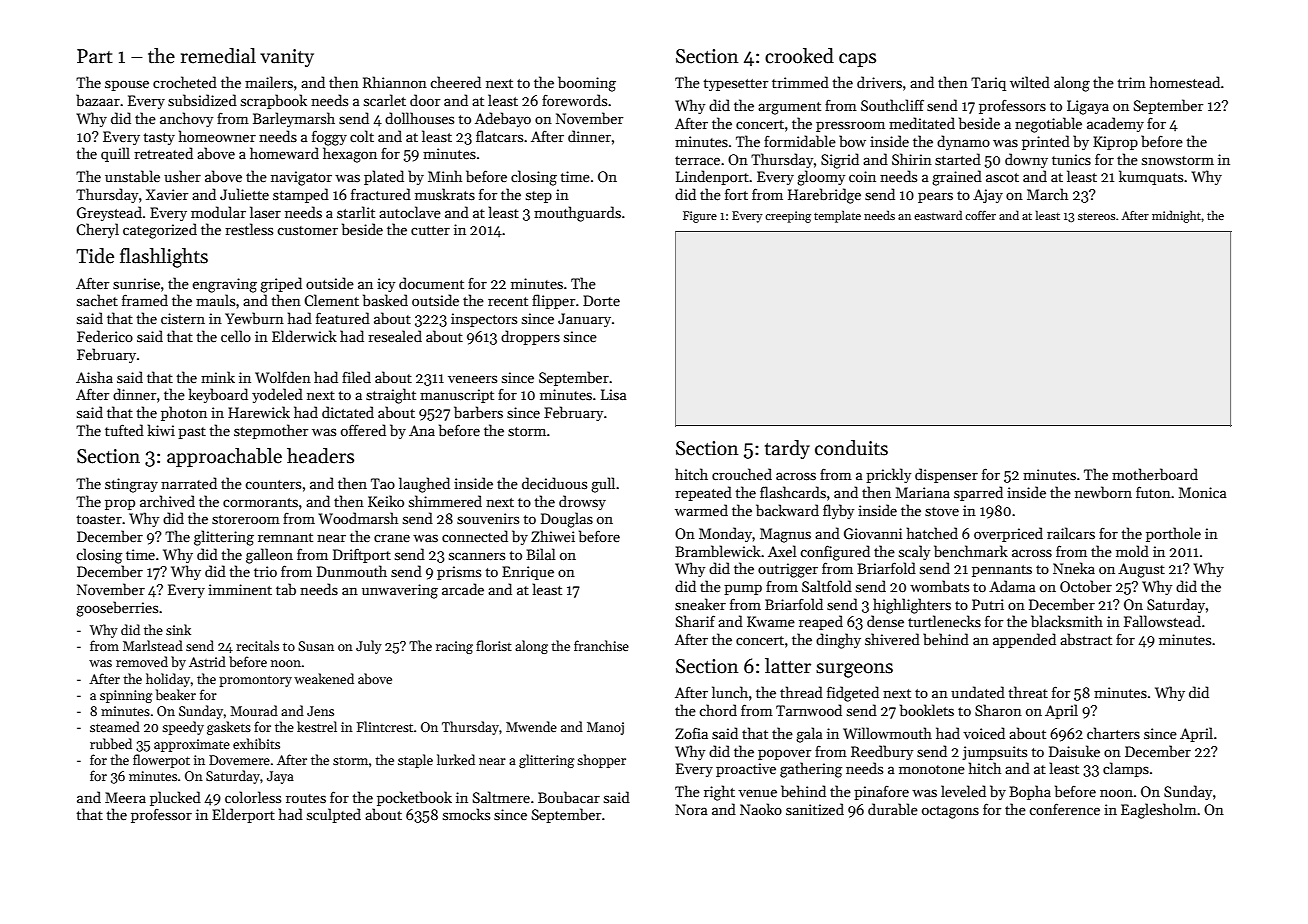 The height and width of the image is (924, 1308). What do you see at coordinates (1030, 82) in the image?
I see `wilted` at bounding box center [1030, 82].
